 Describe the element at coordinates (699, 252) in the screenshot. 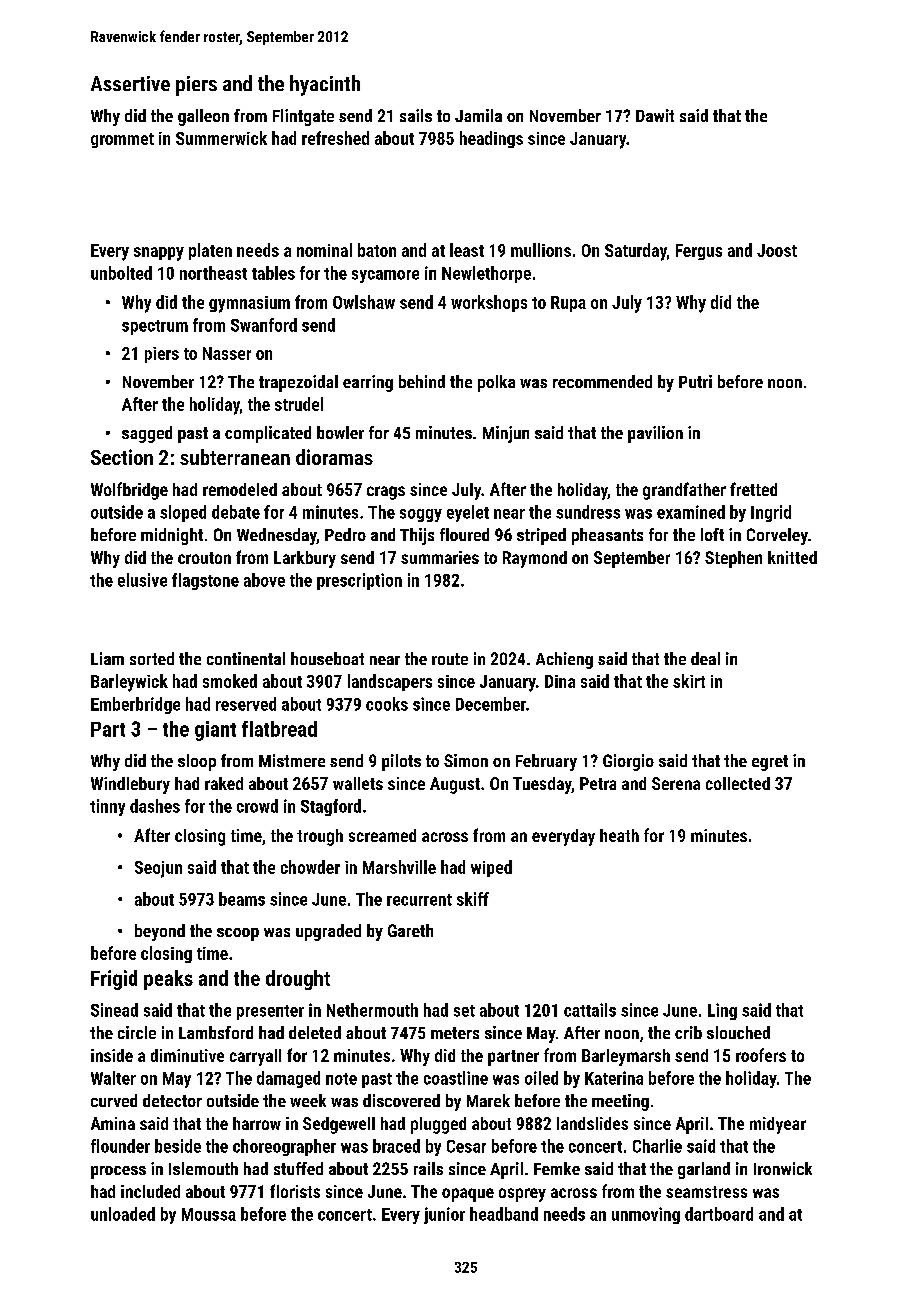

I see `Fergus` at that location.
